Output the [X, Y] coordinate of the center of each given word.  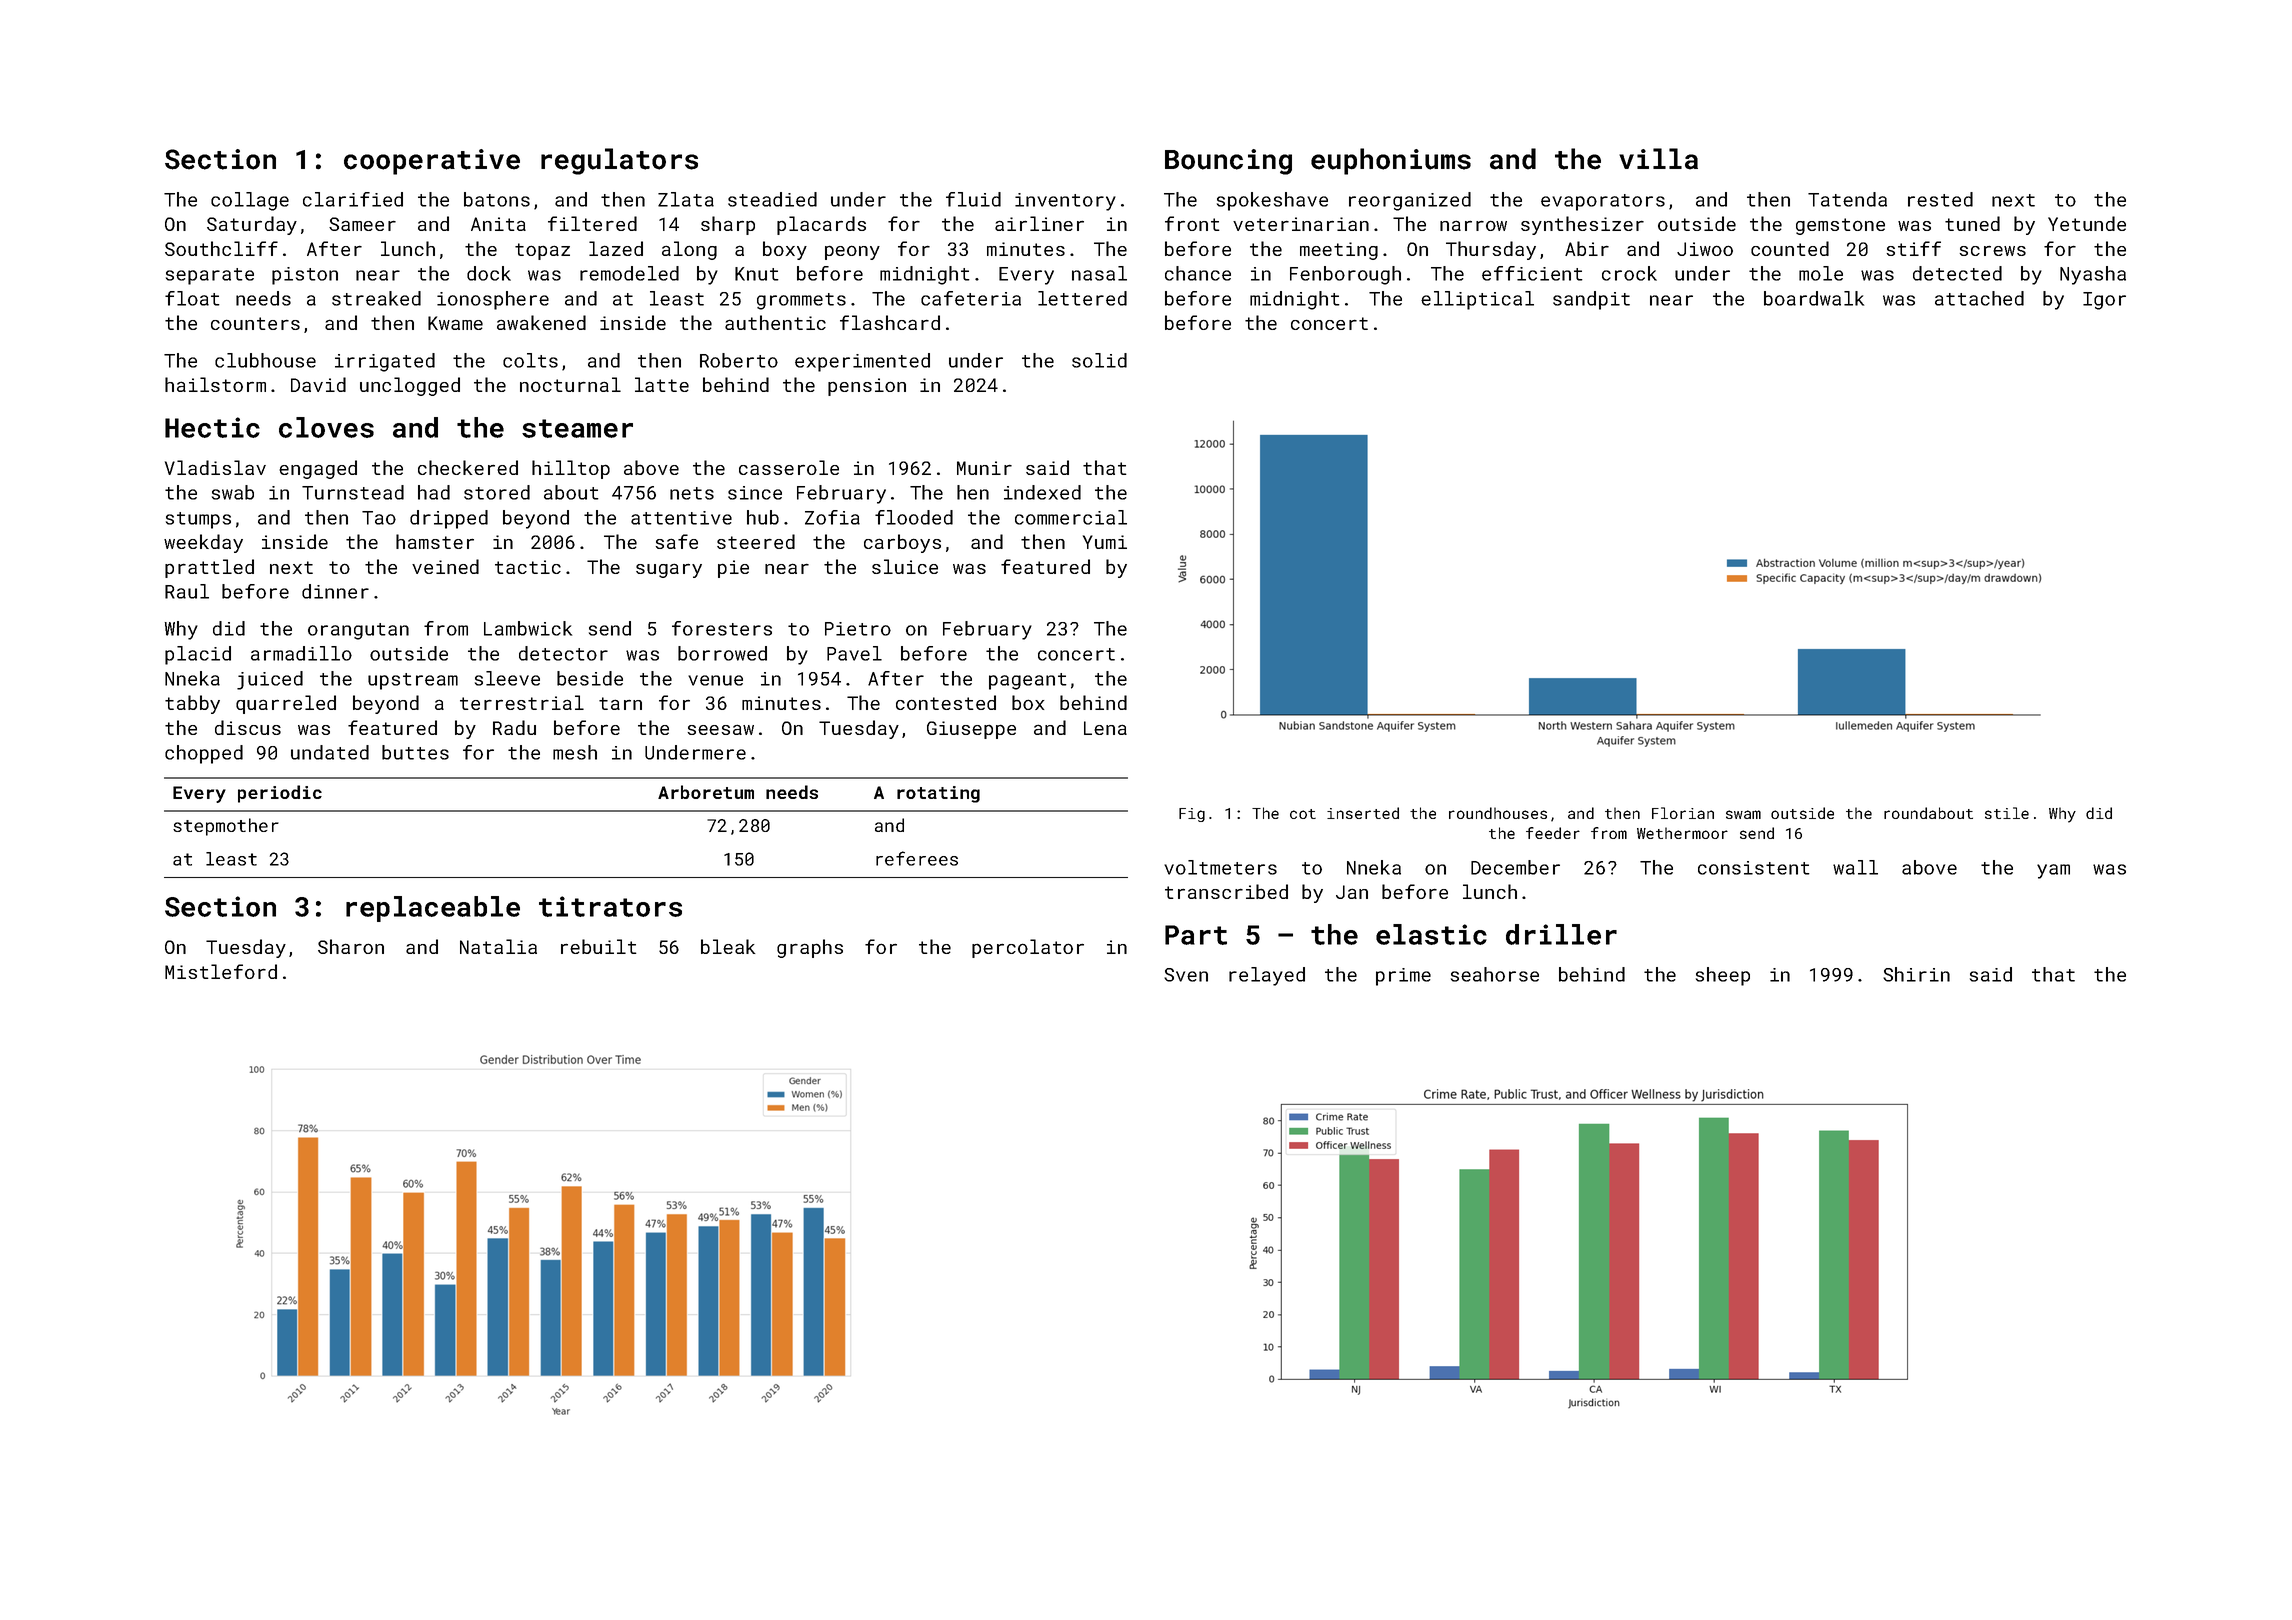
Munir [984, 468]
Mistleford [221, 971]
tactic [528, 567]
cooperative [432, 162]
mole [1821, 273]
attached [1979, 298]
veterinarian [1301, 224]
